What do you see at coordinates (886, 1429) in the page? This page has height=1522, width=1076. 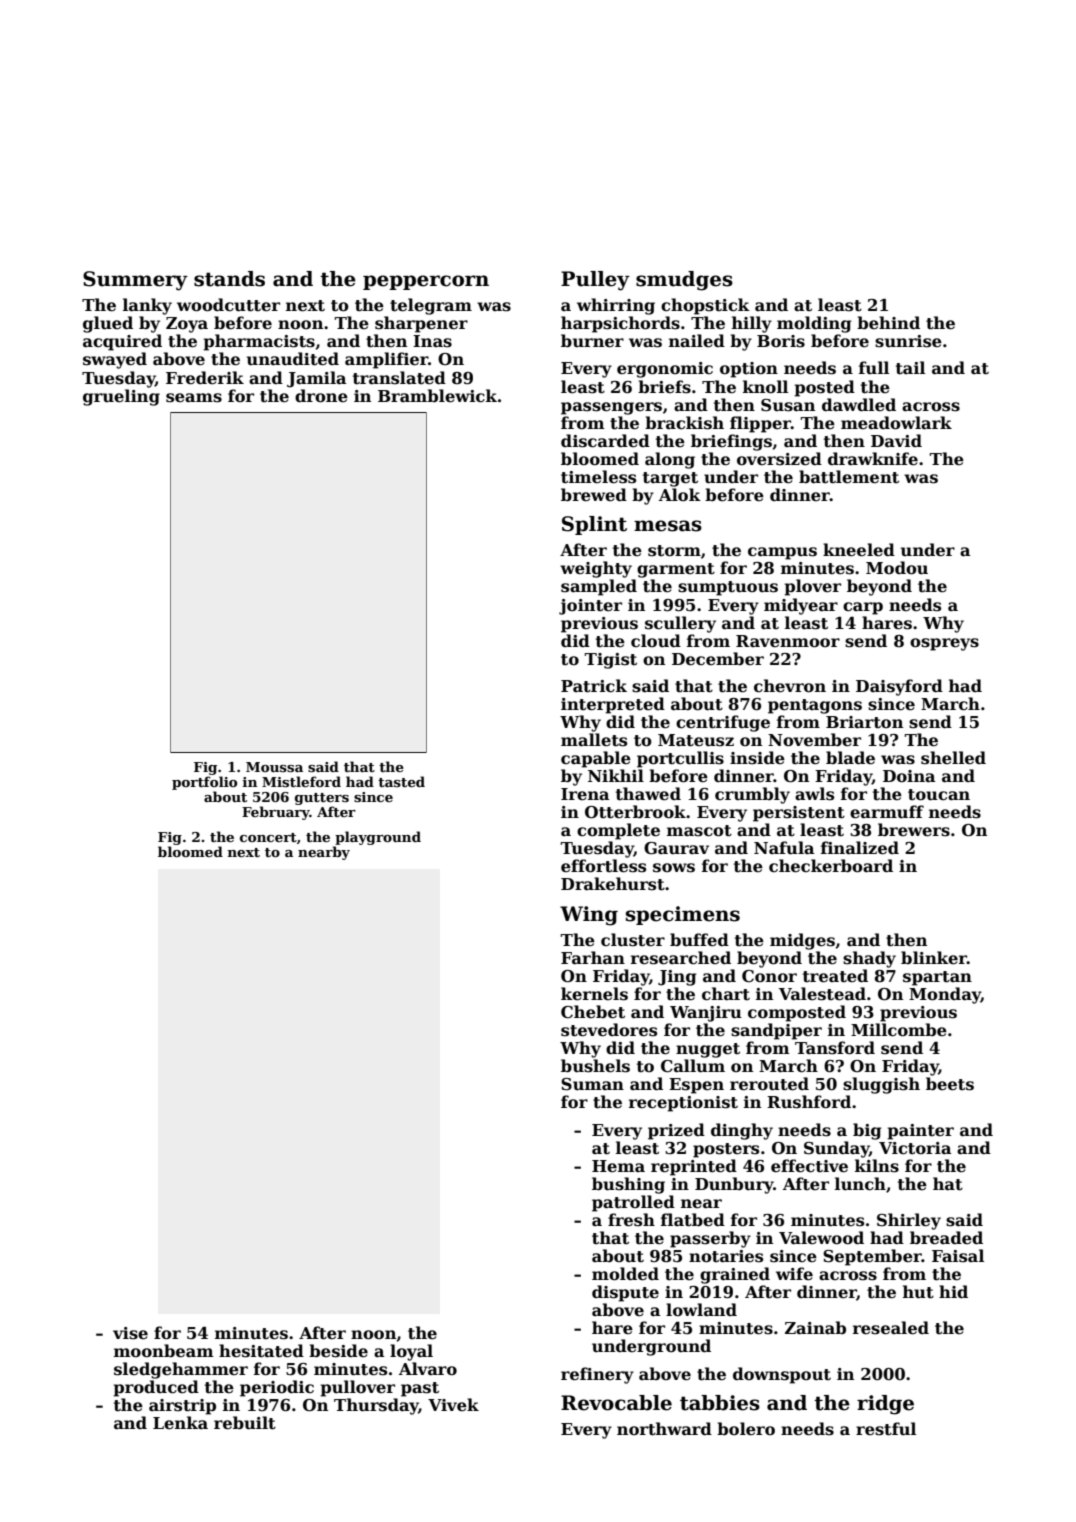 I see `restful` at bounding box center [886, 1429].
